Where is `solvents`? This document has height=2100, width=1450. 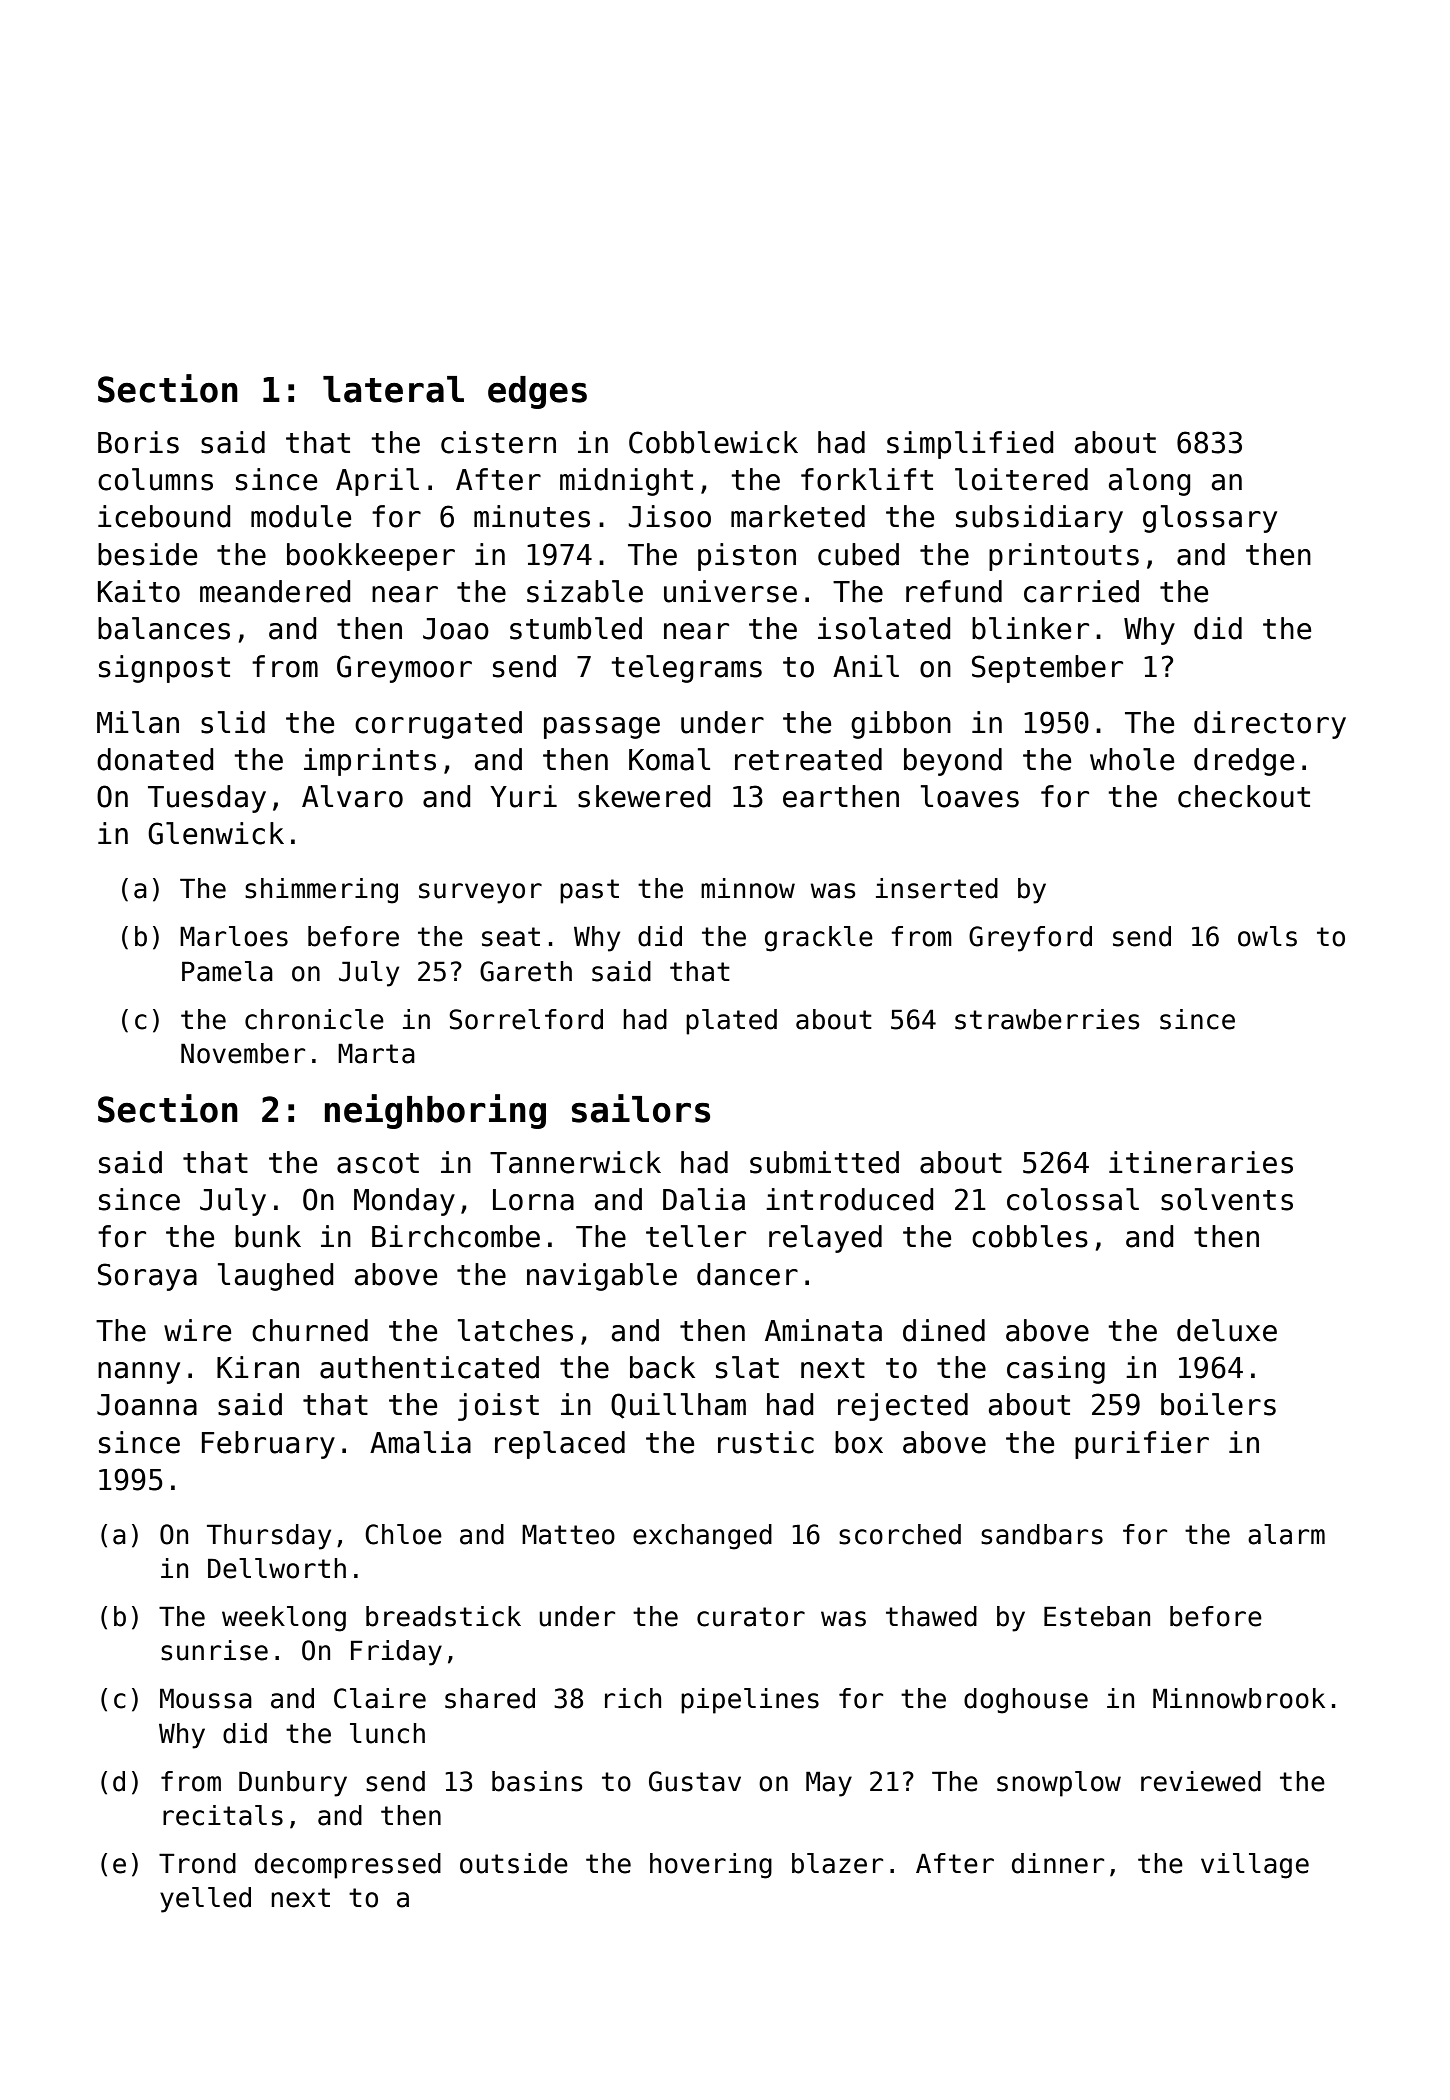
solvents is located at coordinates (1227, 1199).
